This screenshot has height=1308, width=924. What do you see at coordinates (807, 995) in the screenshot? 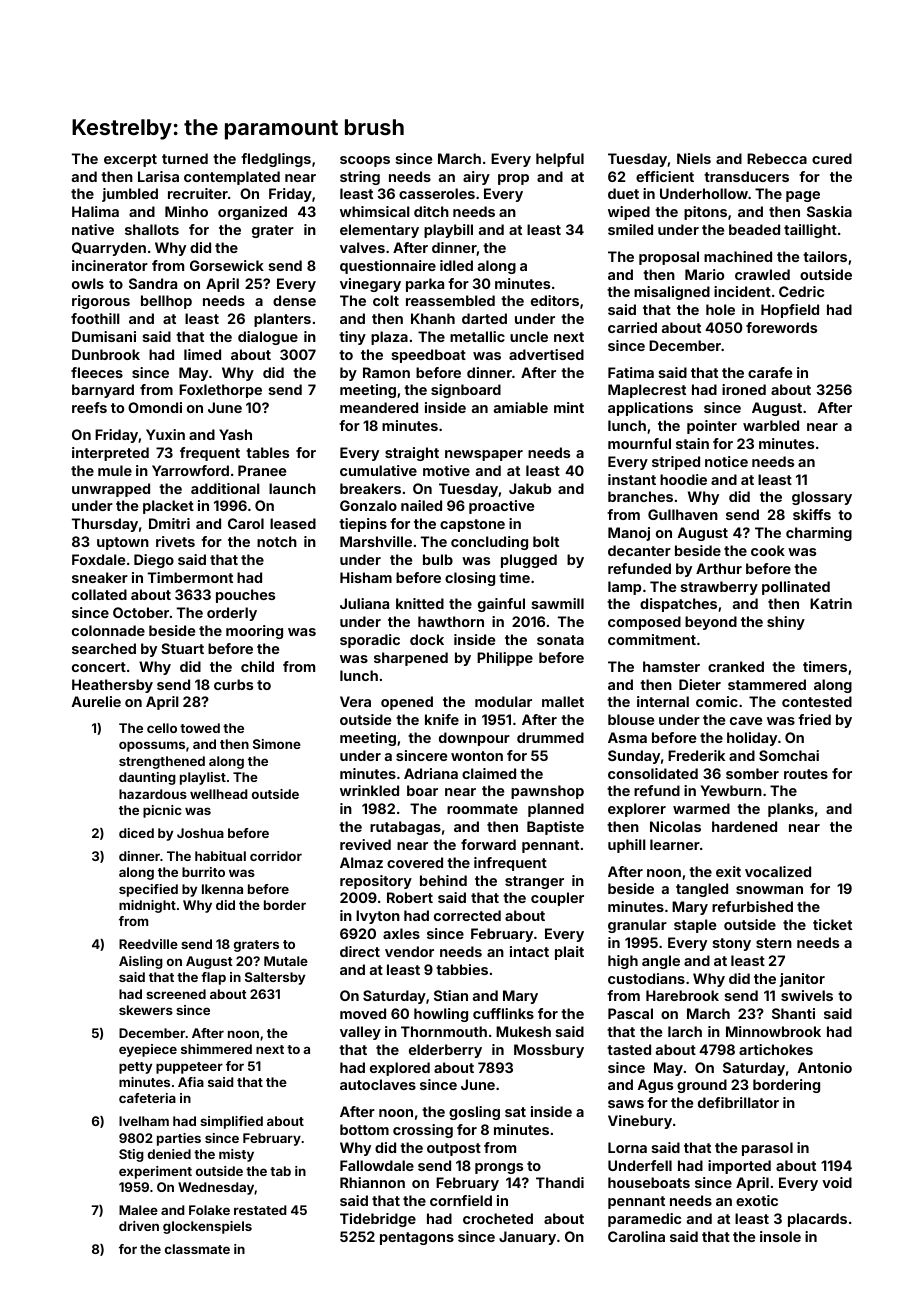
I see `swivels` at bounding box center [807, 995].
